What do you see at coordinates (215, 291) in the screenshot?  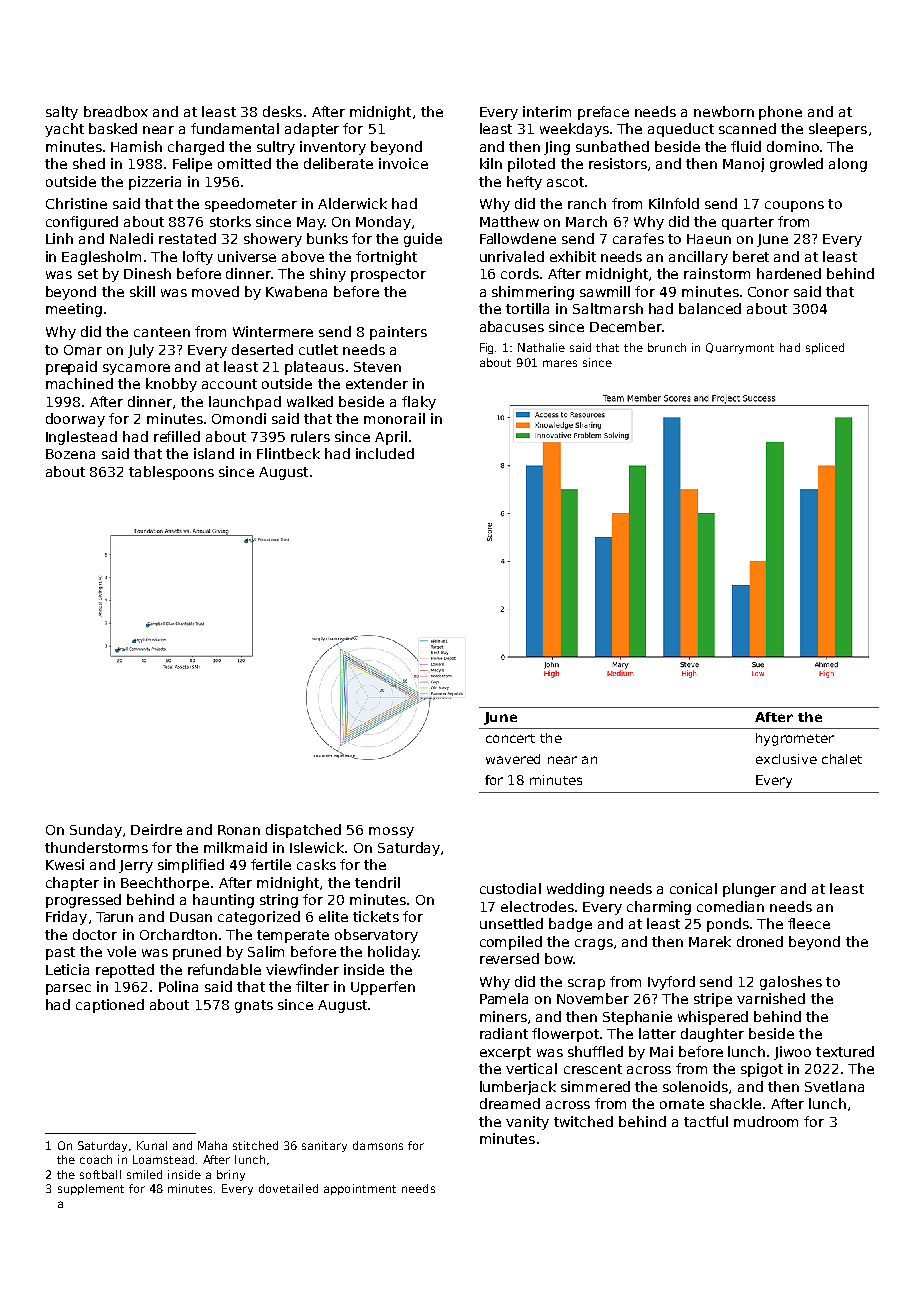 I see `moved` at bounding box center [215, 291].
